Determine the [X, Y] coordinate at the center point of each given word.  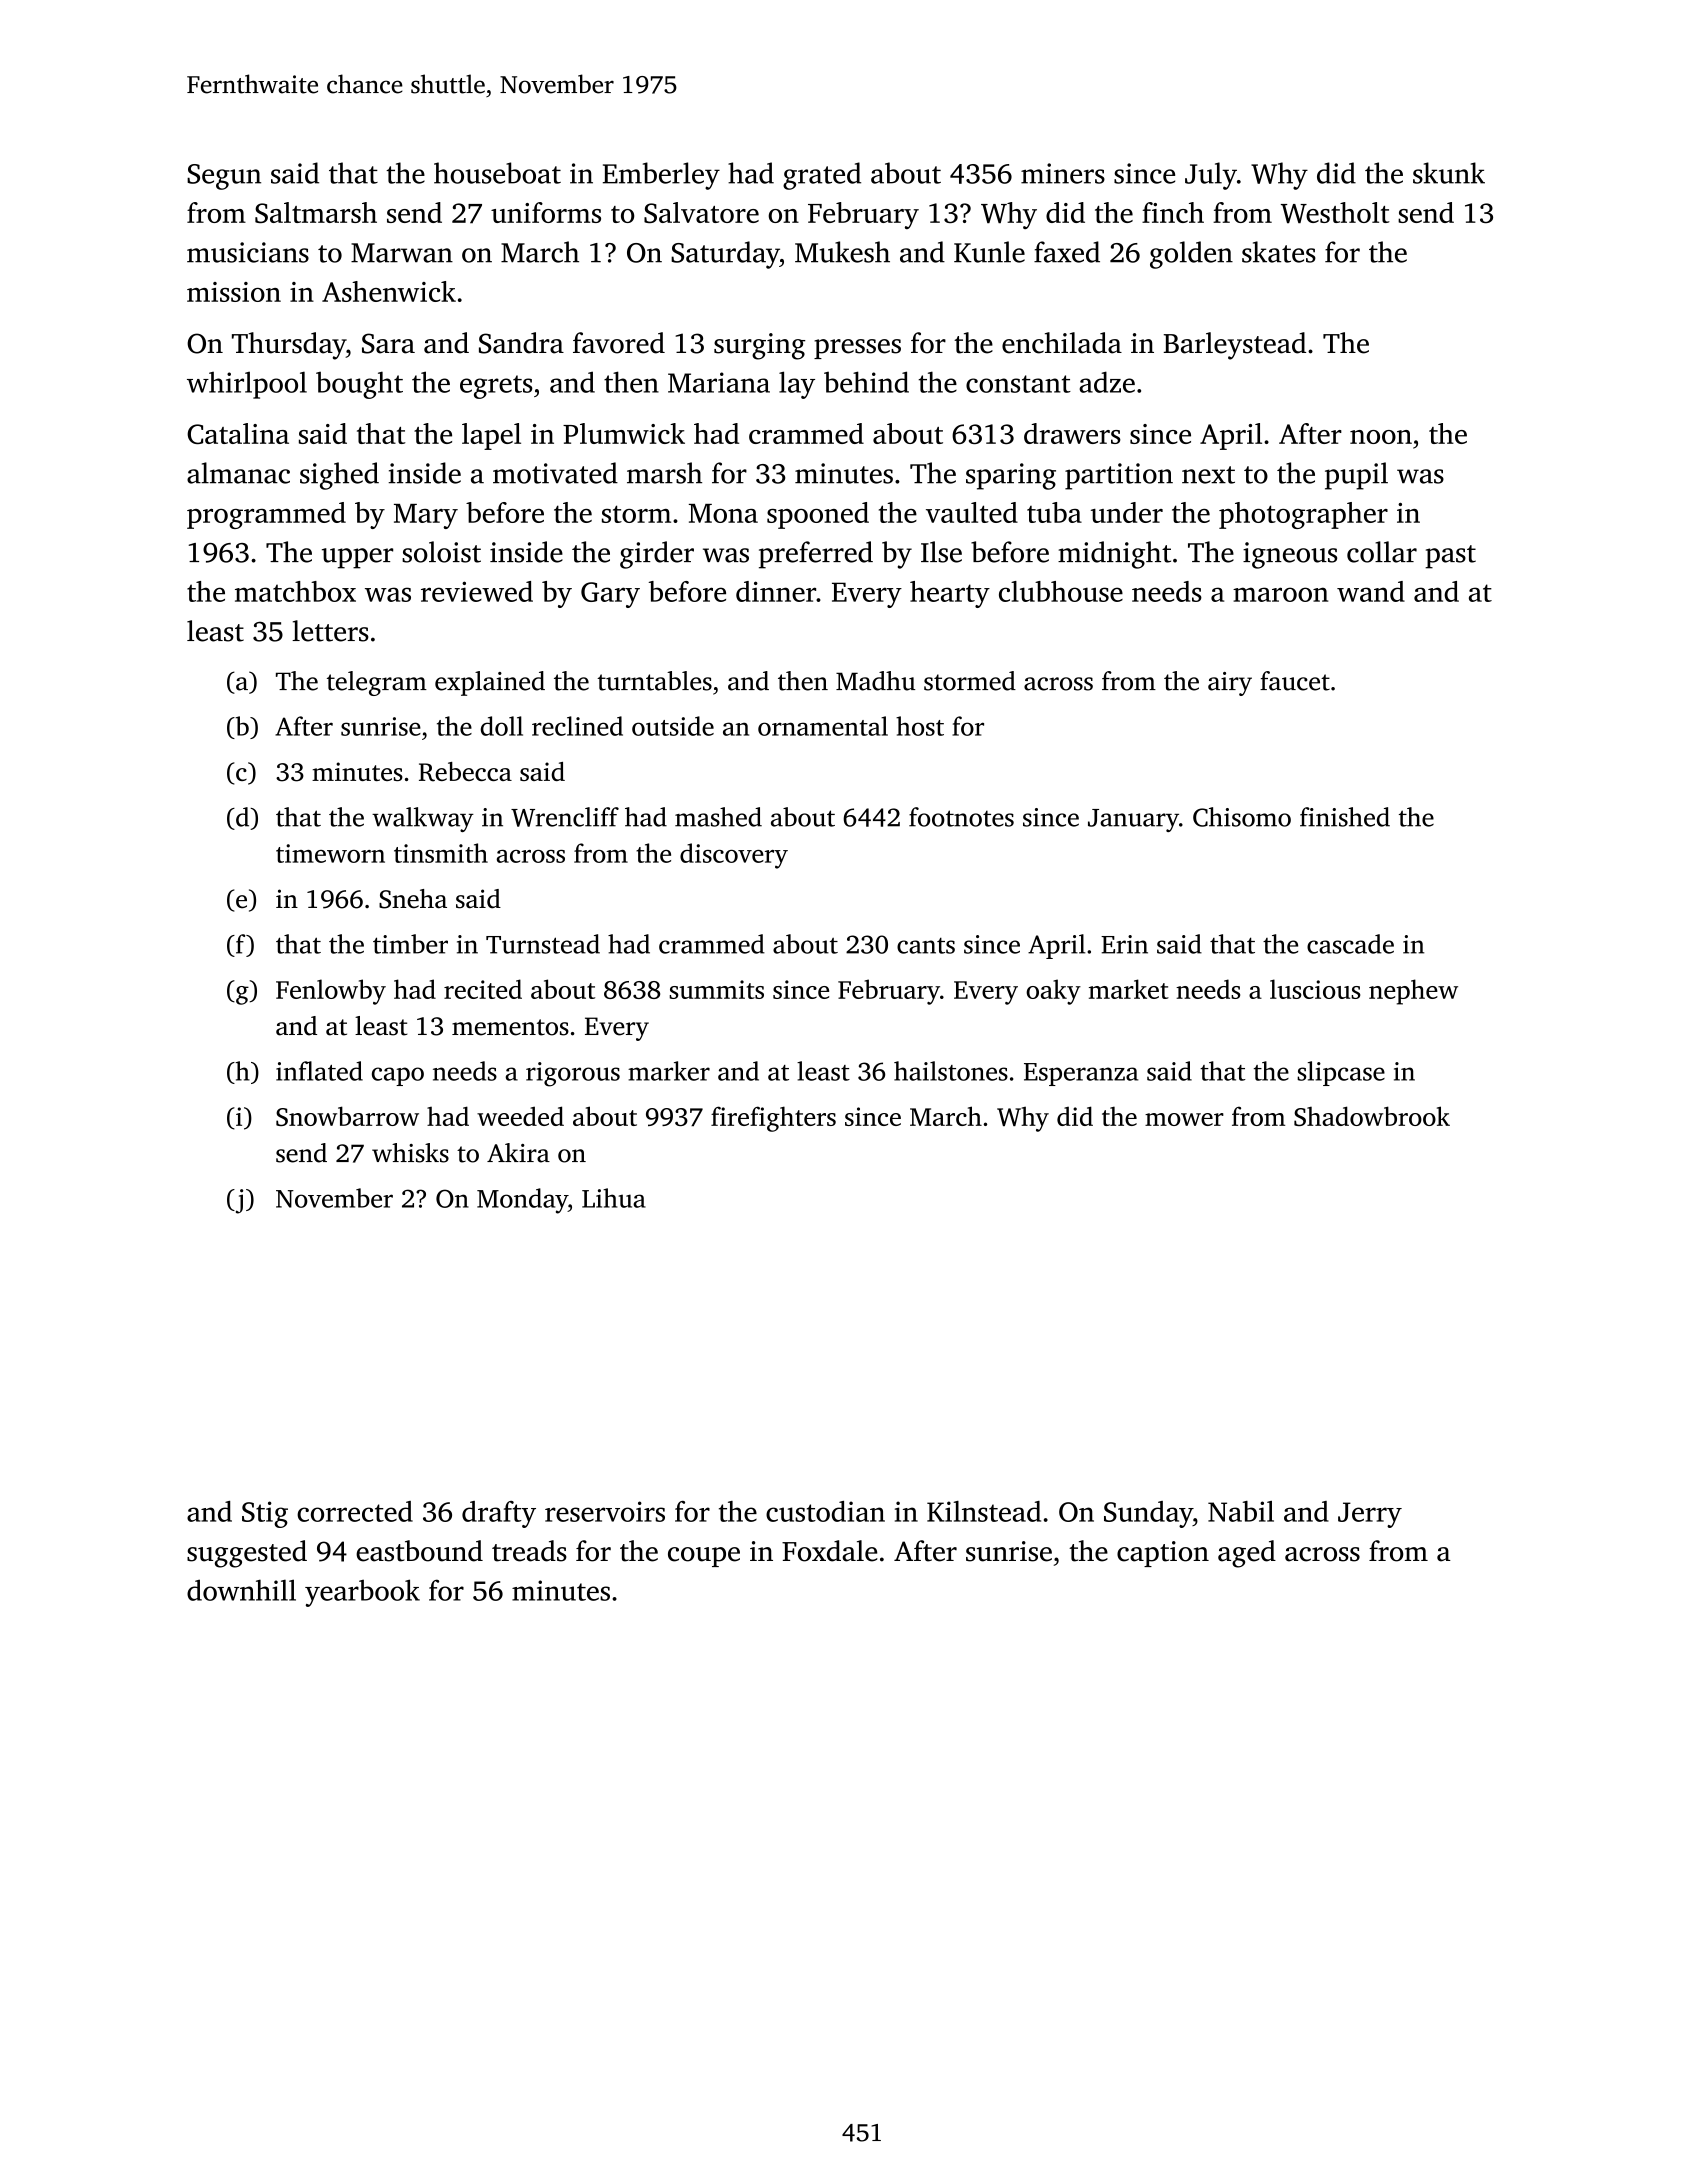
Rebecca [465, 772]
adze [1107, 382]
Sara [388, 343]
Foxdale [829, 1551]
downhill [241, 1590]
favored [619, 343]
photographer [1303, 515]
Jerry [1370, 1515]
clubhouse [1061, 591]
